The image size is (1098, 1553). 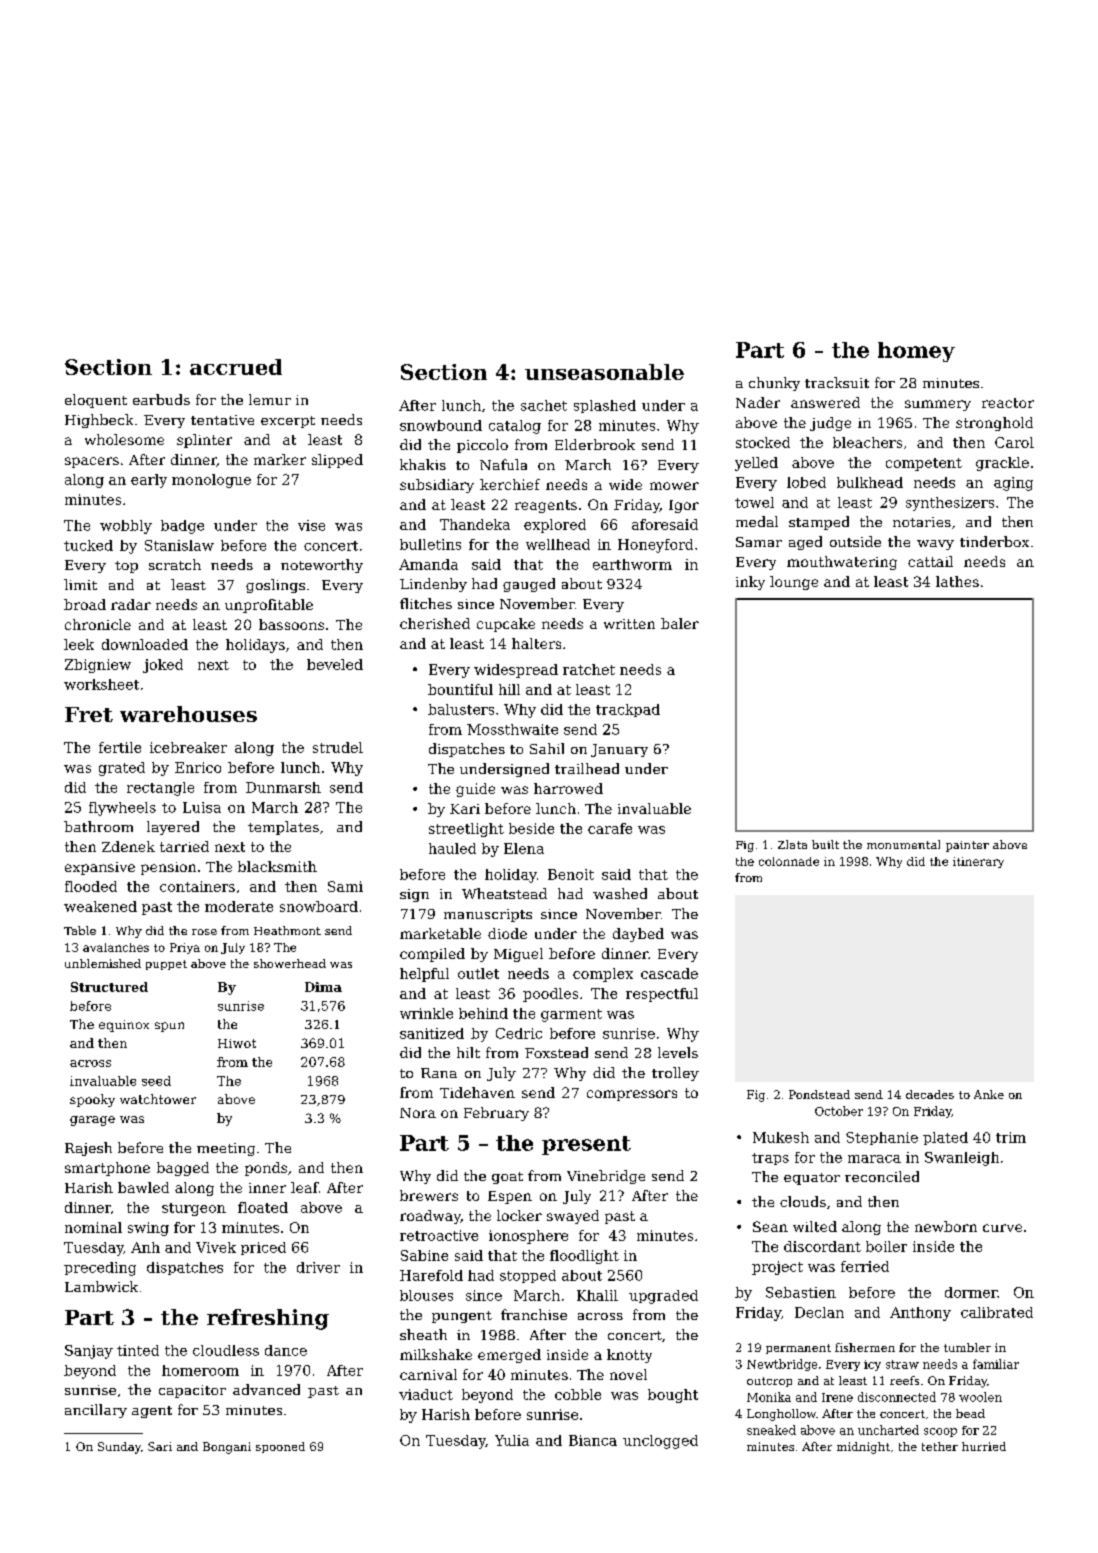 I want to click on garage, so click(x=92, y=1121).
